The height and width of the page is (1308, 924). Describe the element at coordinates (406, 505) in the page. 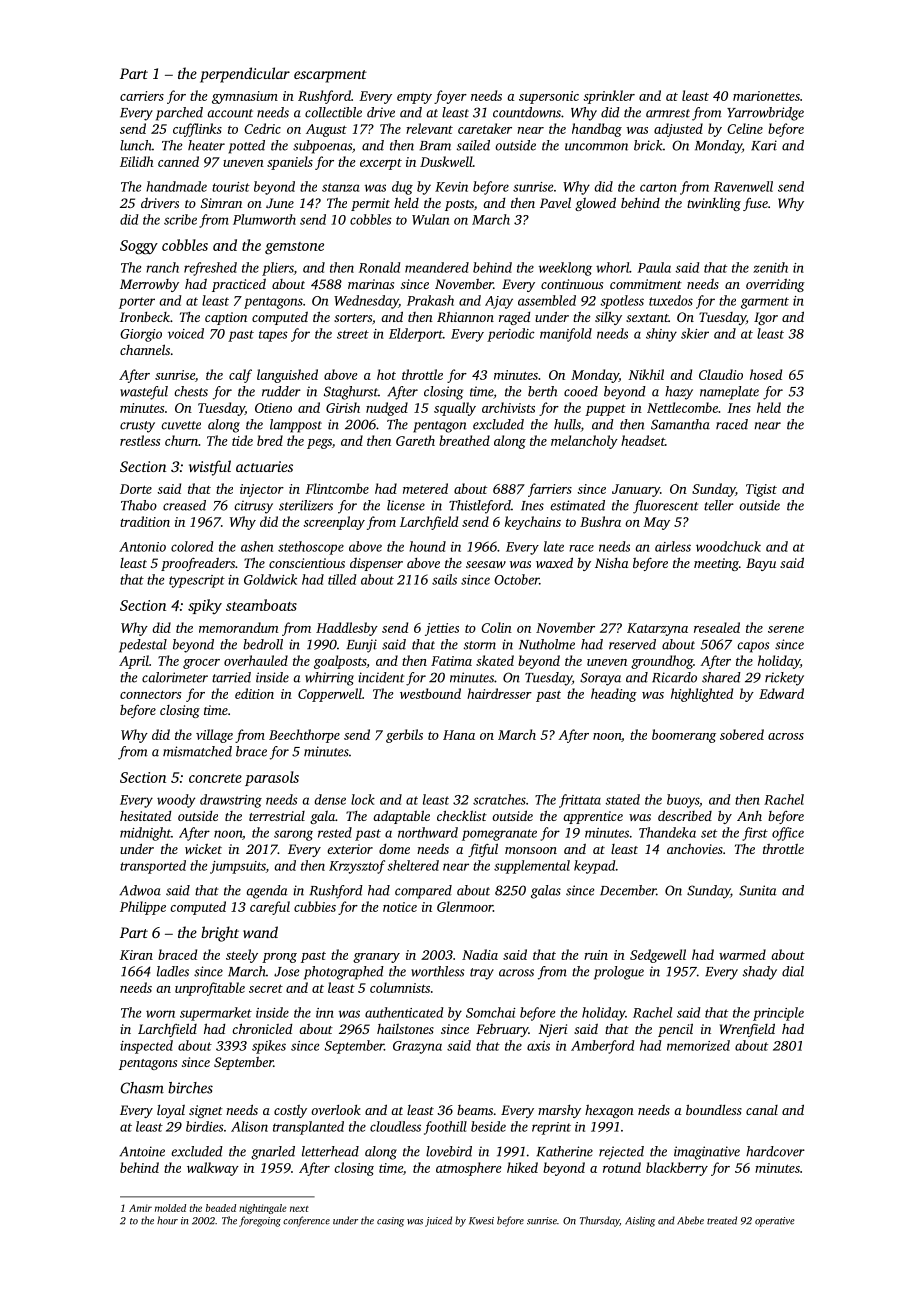

I see `license` at that location.
